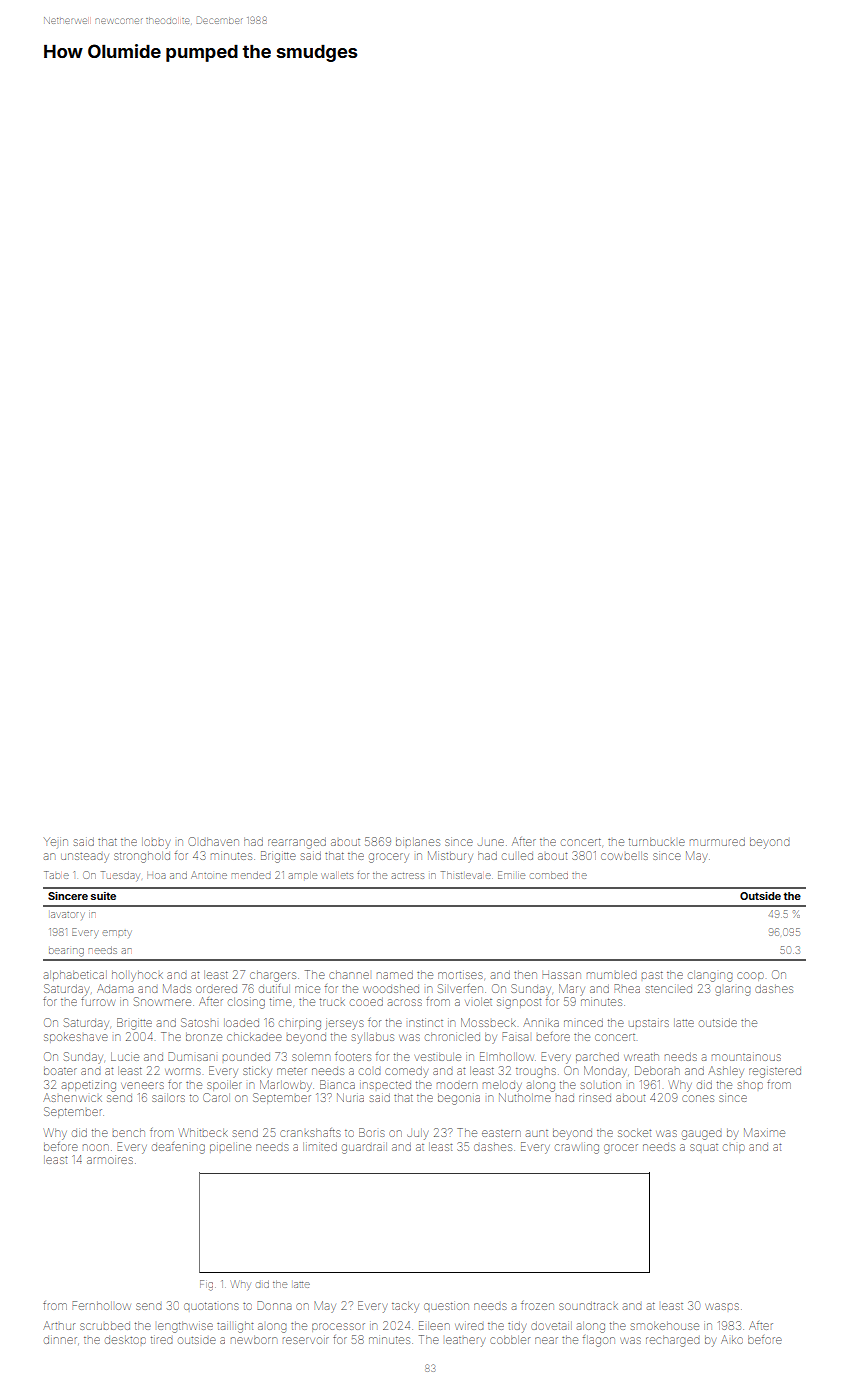  Describe the element at coordinates (704, 1147) in the screenshot. I see `squat` at that location.
